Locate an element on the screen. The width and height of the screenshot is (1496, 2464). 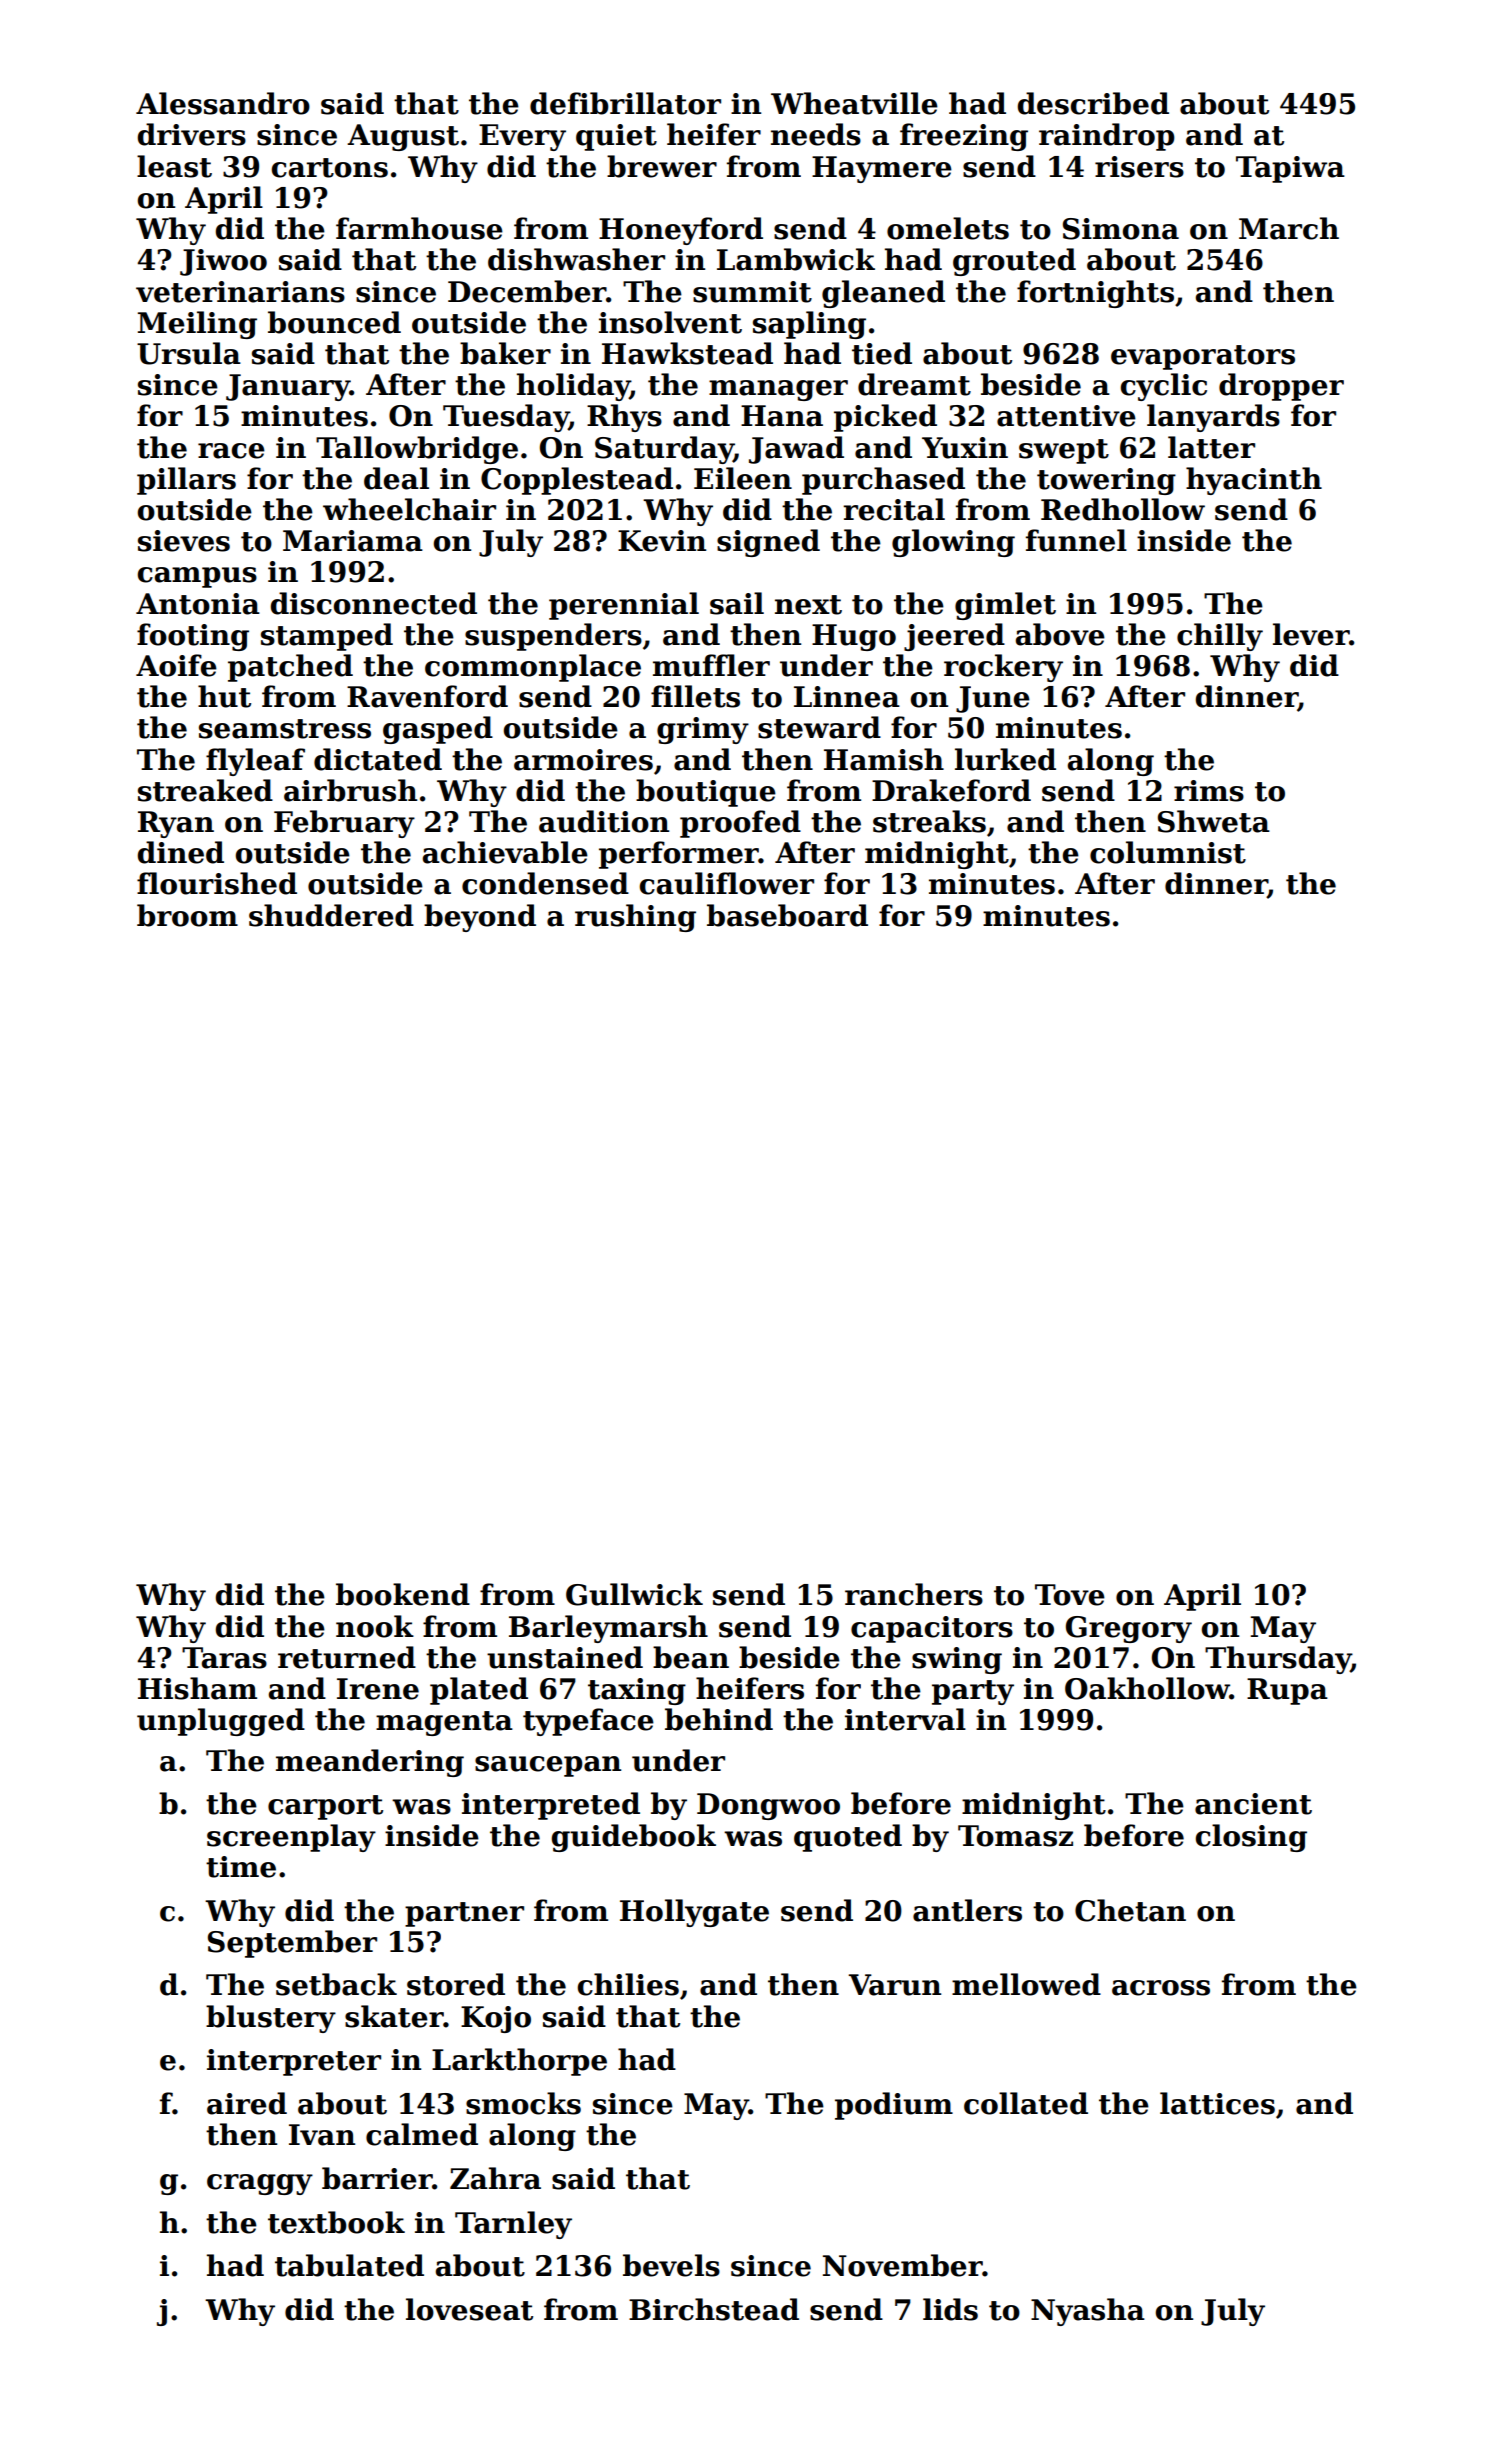
columnist is located at coordinates (1168, 852).
